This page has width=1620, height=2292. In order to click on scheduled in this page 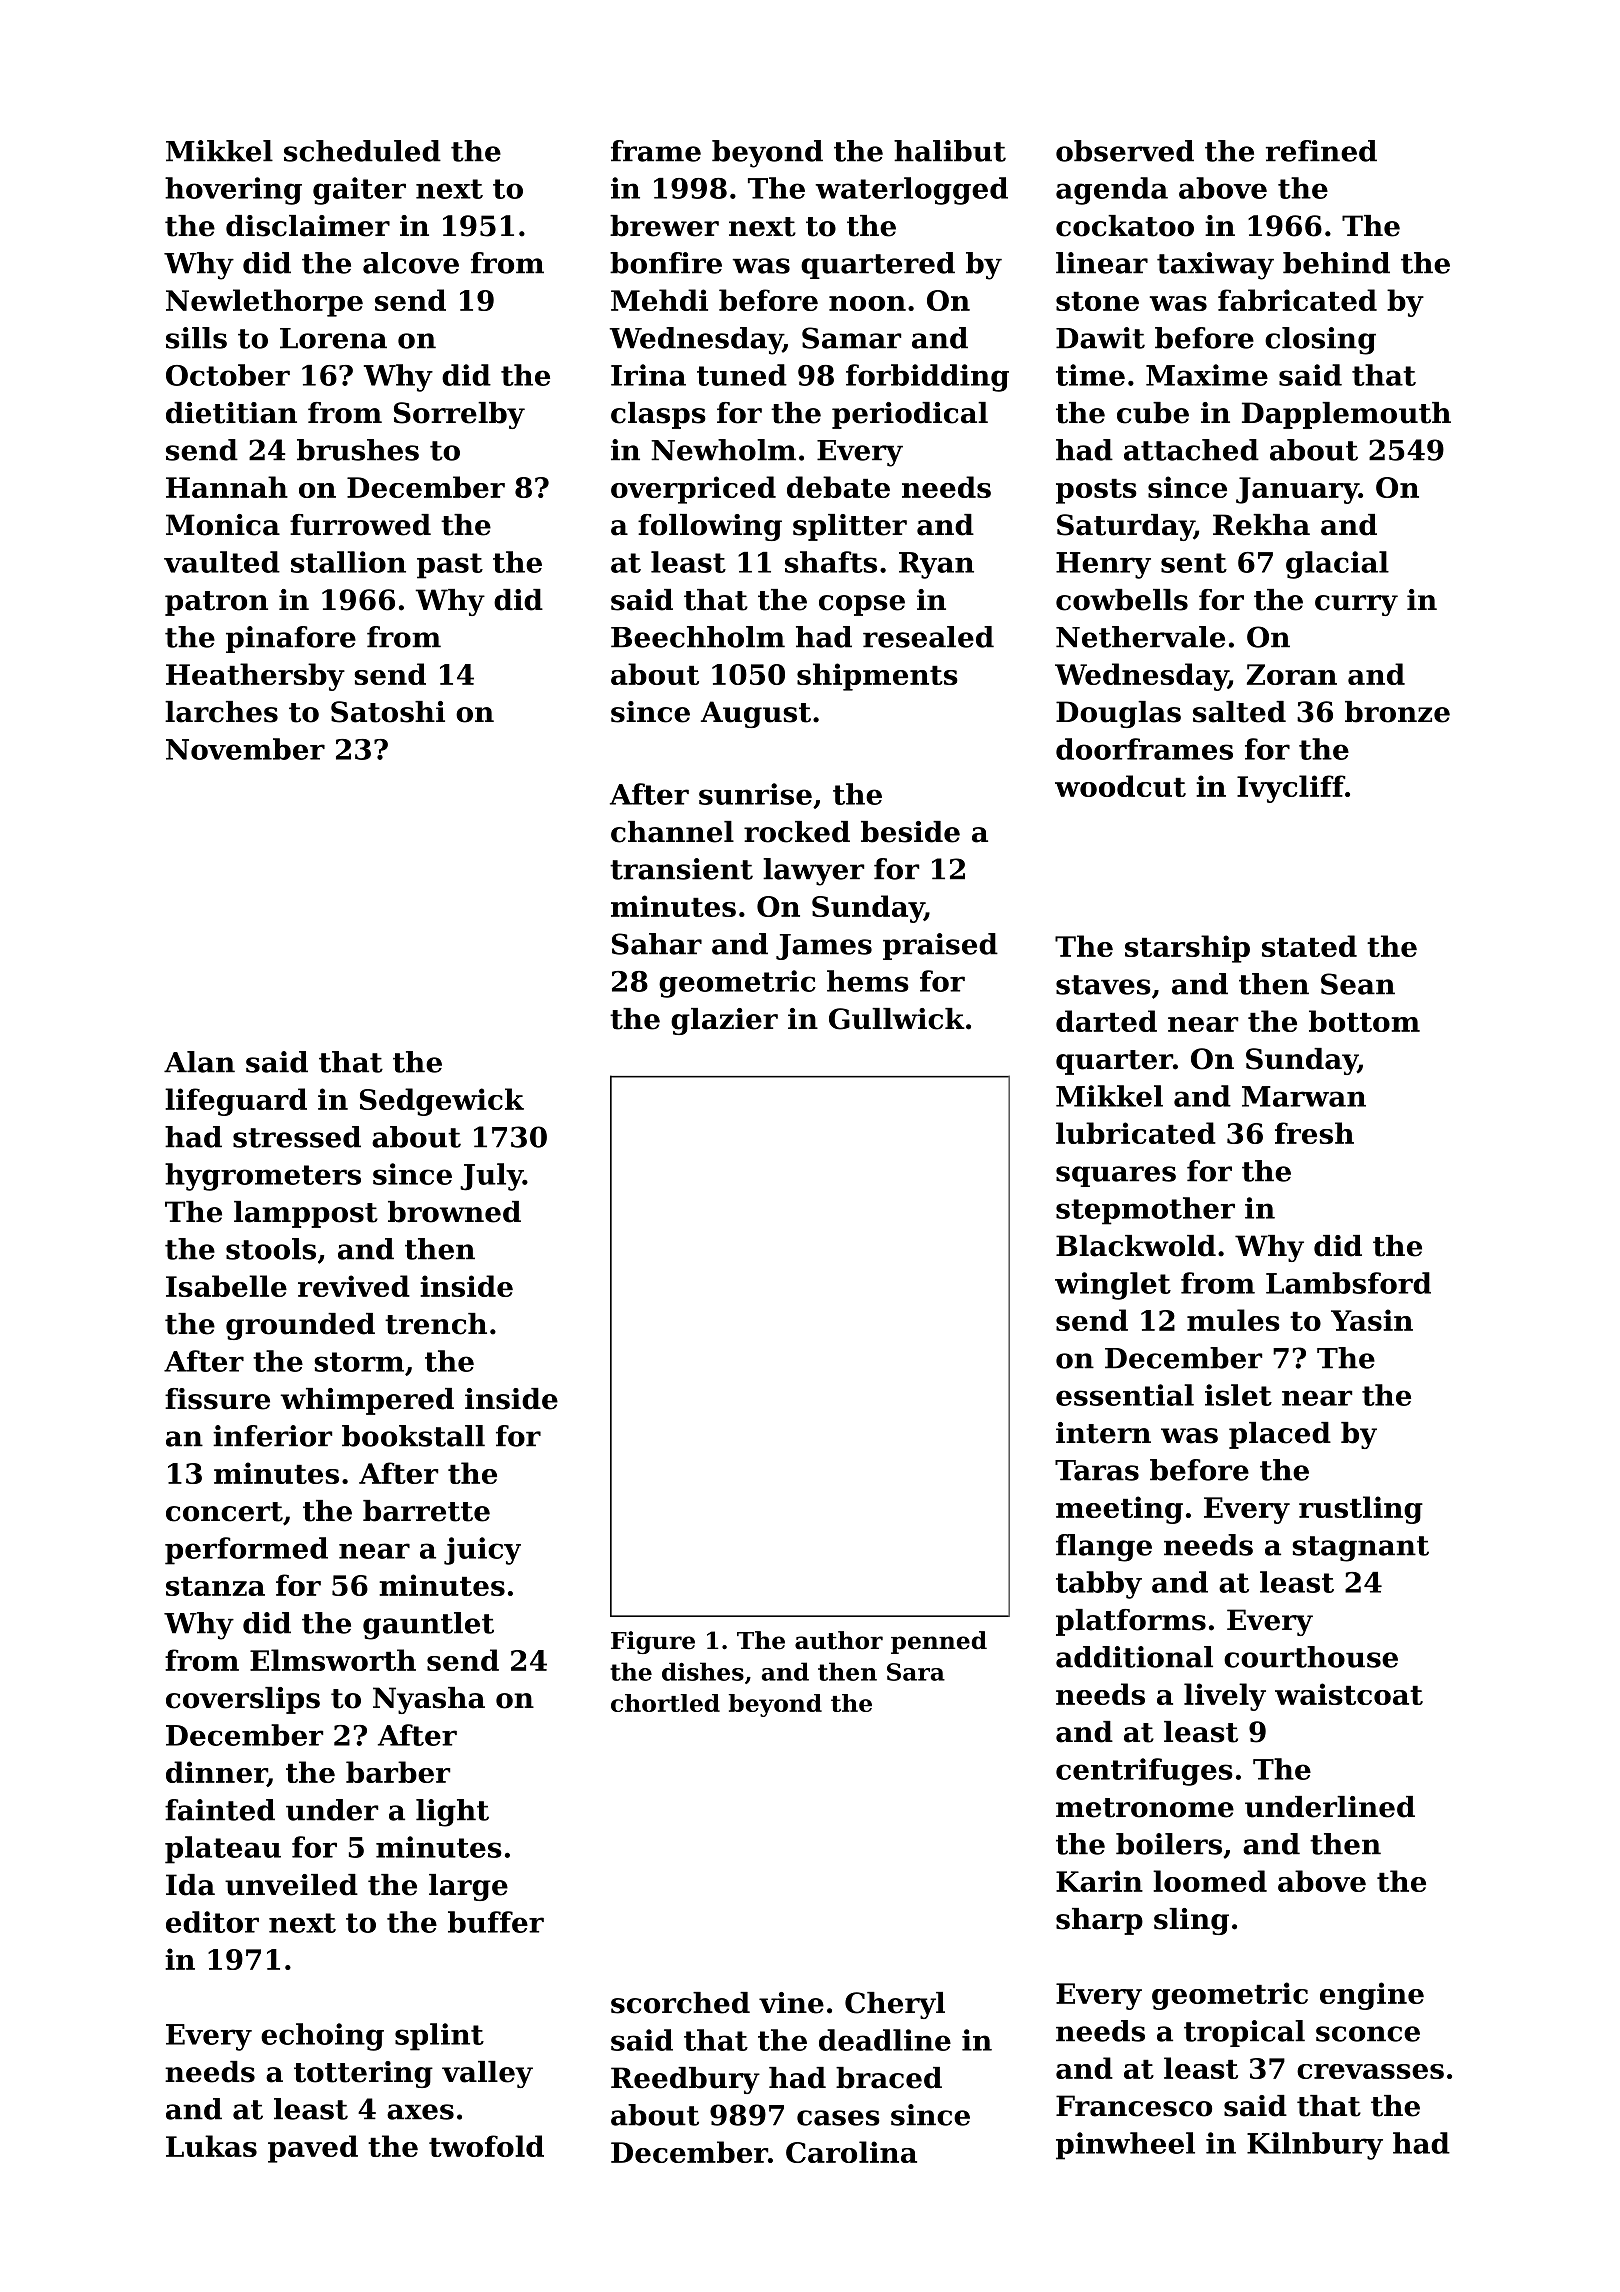, I will do `click(362, 151)`.
